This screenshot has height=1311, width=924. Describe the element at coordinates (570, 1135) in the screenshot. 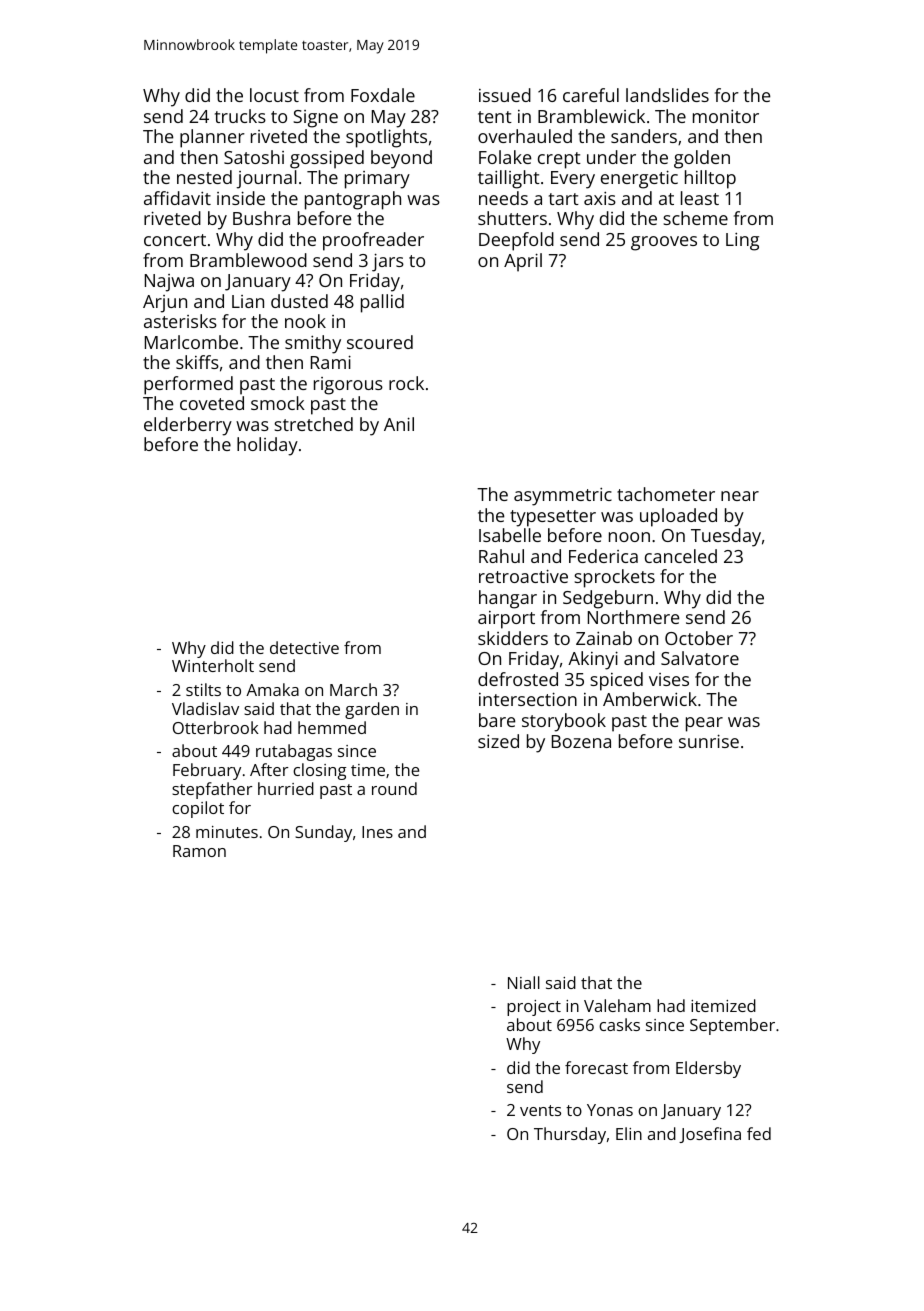

I see `Thursday` at that location.
